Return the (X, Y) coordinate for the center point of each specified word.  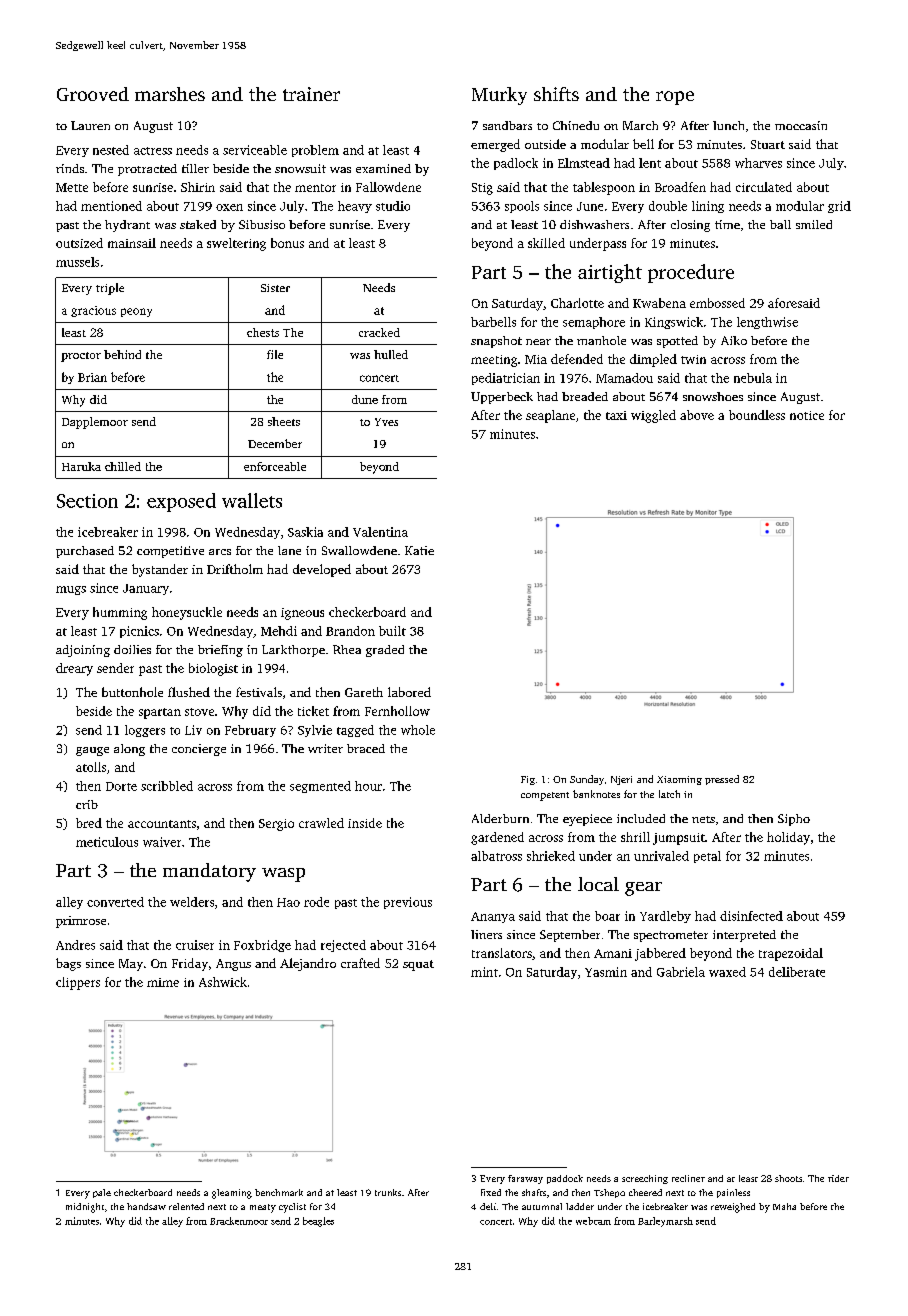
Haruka (81, 466)
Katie (419, 550)
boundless (757, 415)
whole (418, 730)
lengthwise (767, 323)
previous (408, 903)
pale (102, 1193)
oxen (229, 207)
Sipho (794, 820)
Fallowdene (388, 187)
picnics (139, 632)
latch (669, 794)
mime (163, 982)
